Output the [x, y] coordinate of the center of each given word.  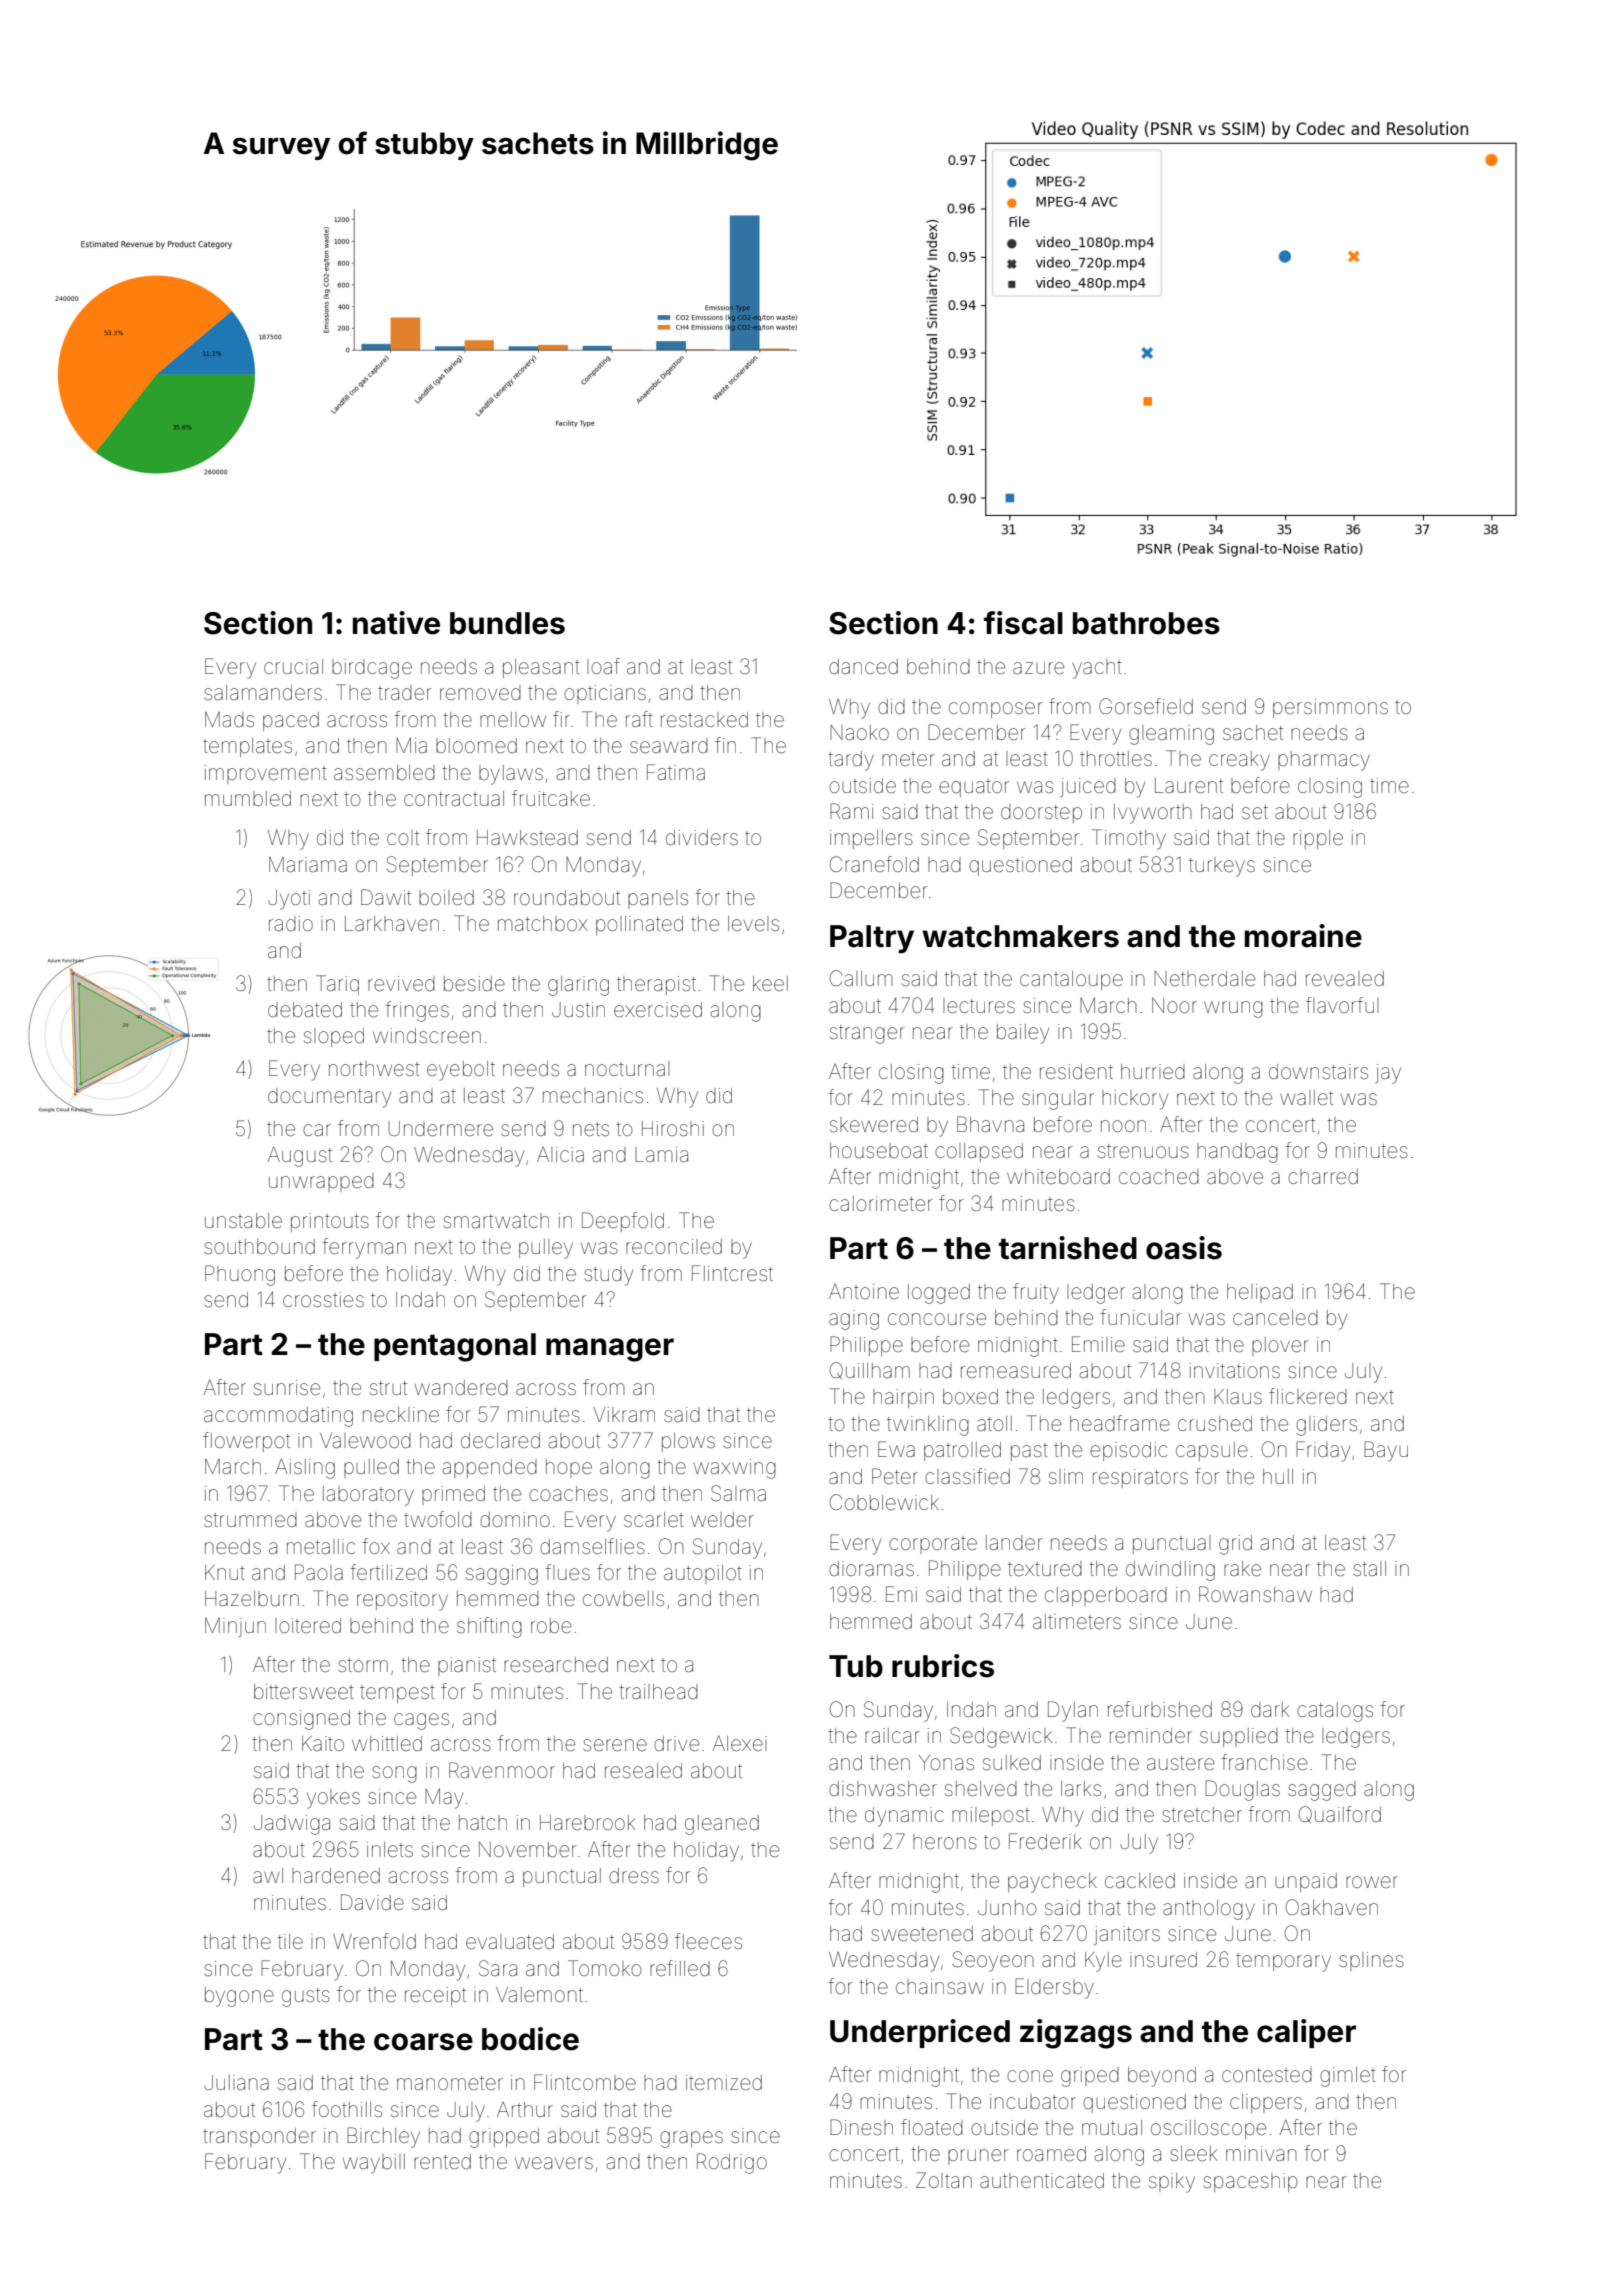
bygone [239, 1997]
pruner [978, 2157]
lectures [979, 1006]
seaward [669, 745]
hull [1278, 1476]
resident [1076, 1071]
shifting [489, 1627]
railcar [892, 1735]
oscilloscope [1208, 2129]
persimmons [1330, 708]
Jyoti [289, 900]
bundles [507, 623]
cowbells [623, 1598]
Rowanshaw [1255, 1594]
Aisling [305, 1468]
